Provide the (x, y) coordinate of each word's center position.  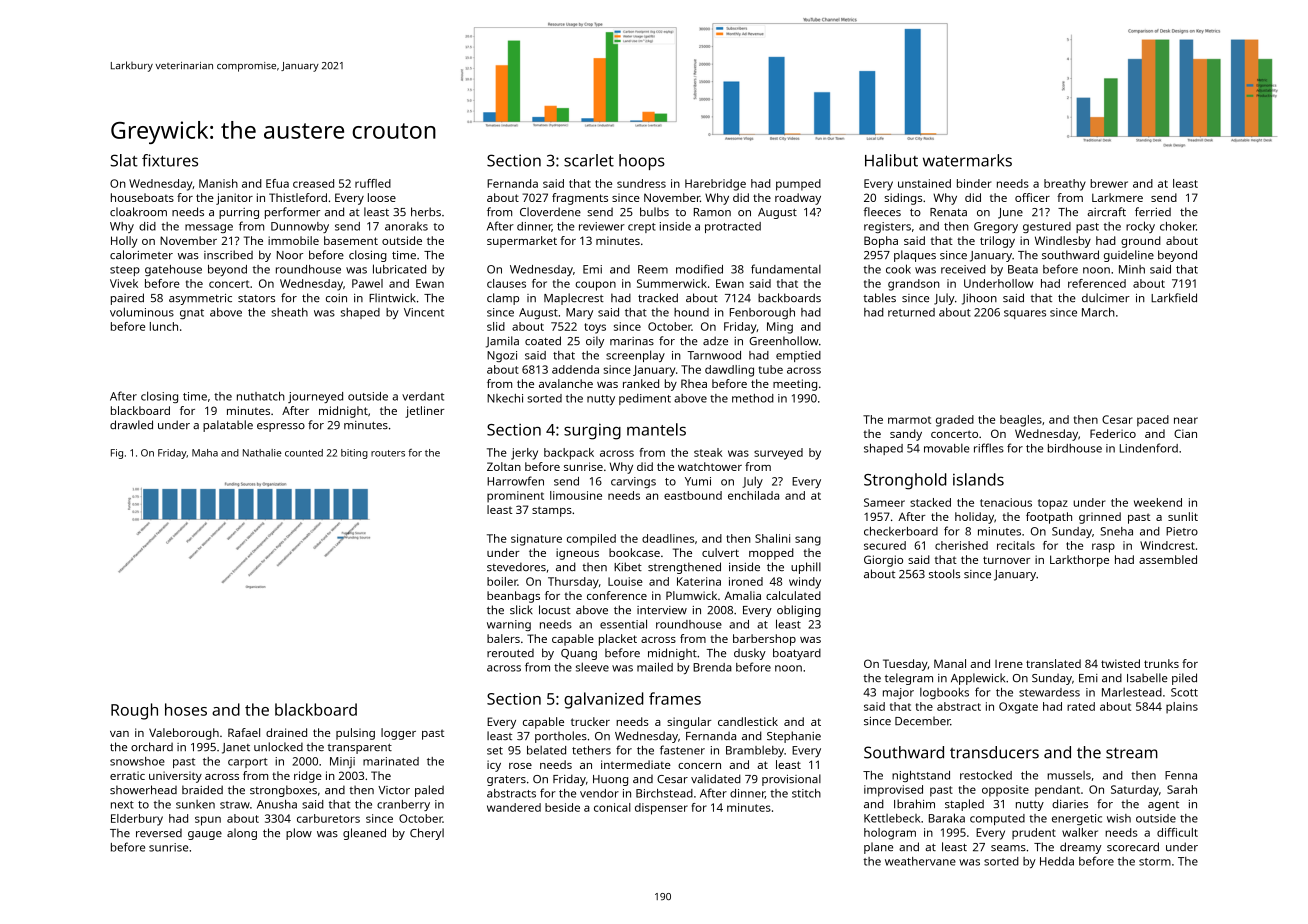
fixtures (170, 160)
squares (1025, 314)
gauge (205, 835)
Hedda (1057, 861)
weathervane (920, 861)
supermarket (522, 242)
